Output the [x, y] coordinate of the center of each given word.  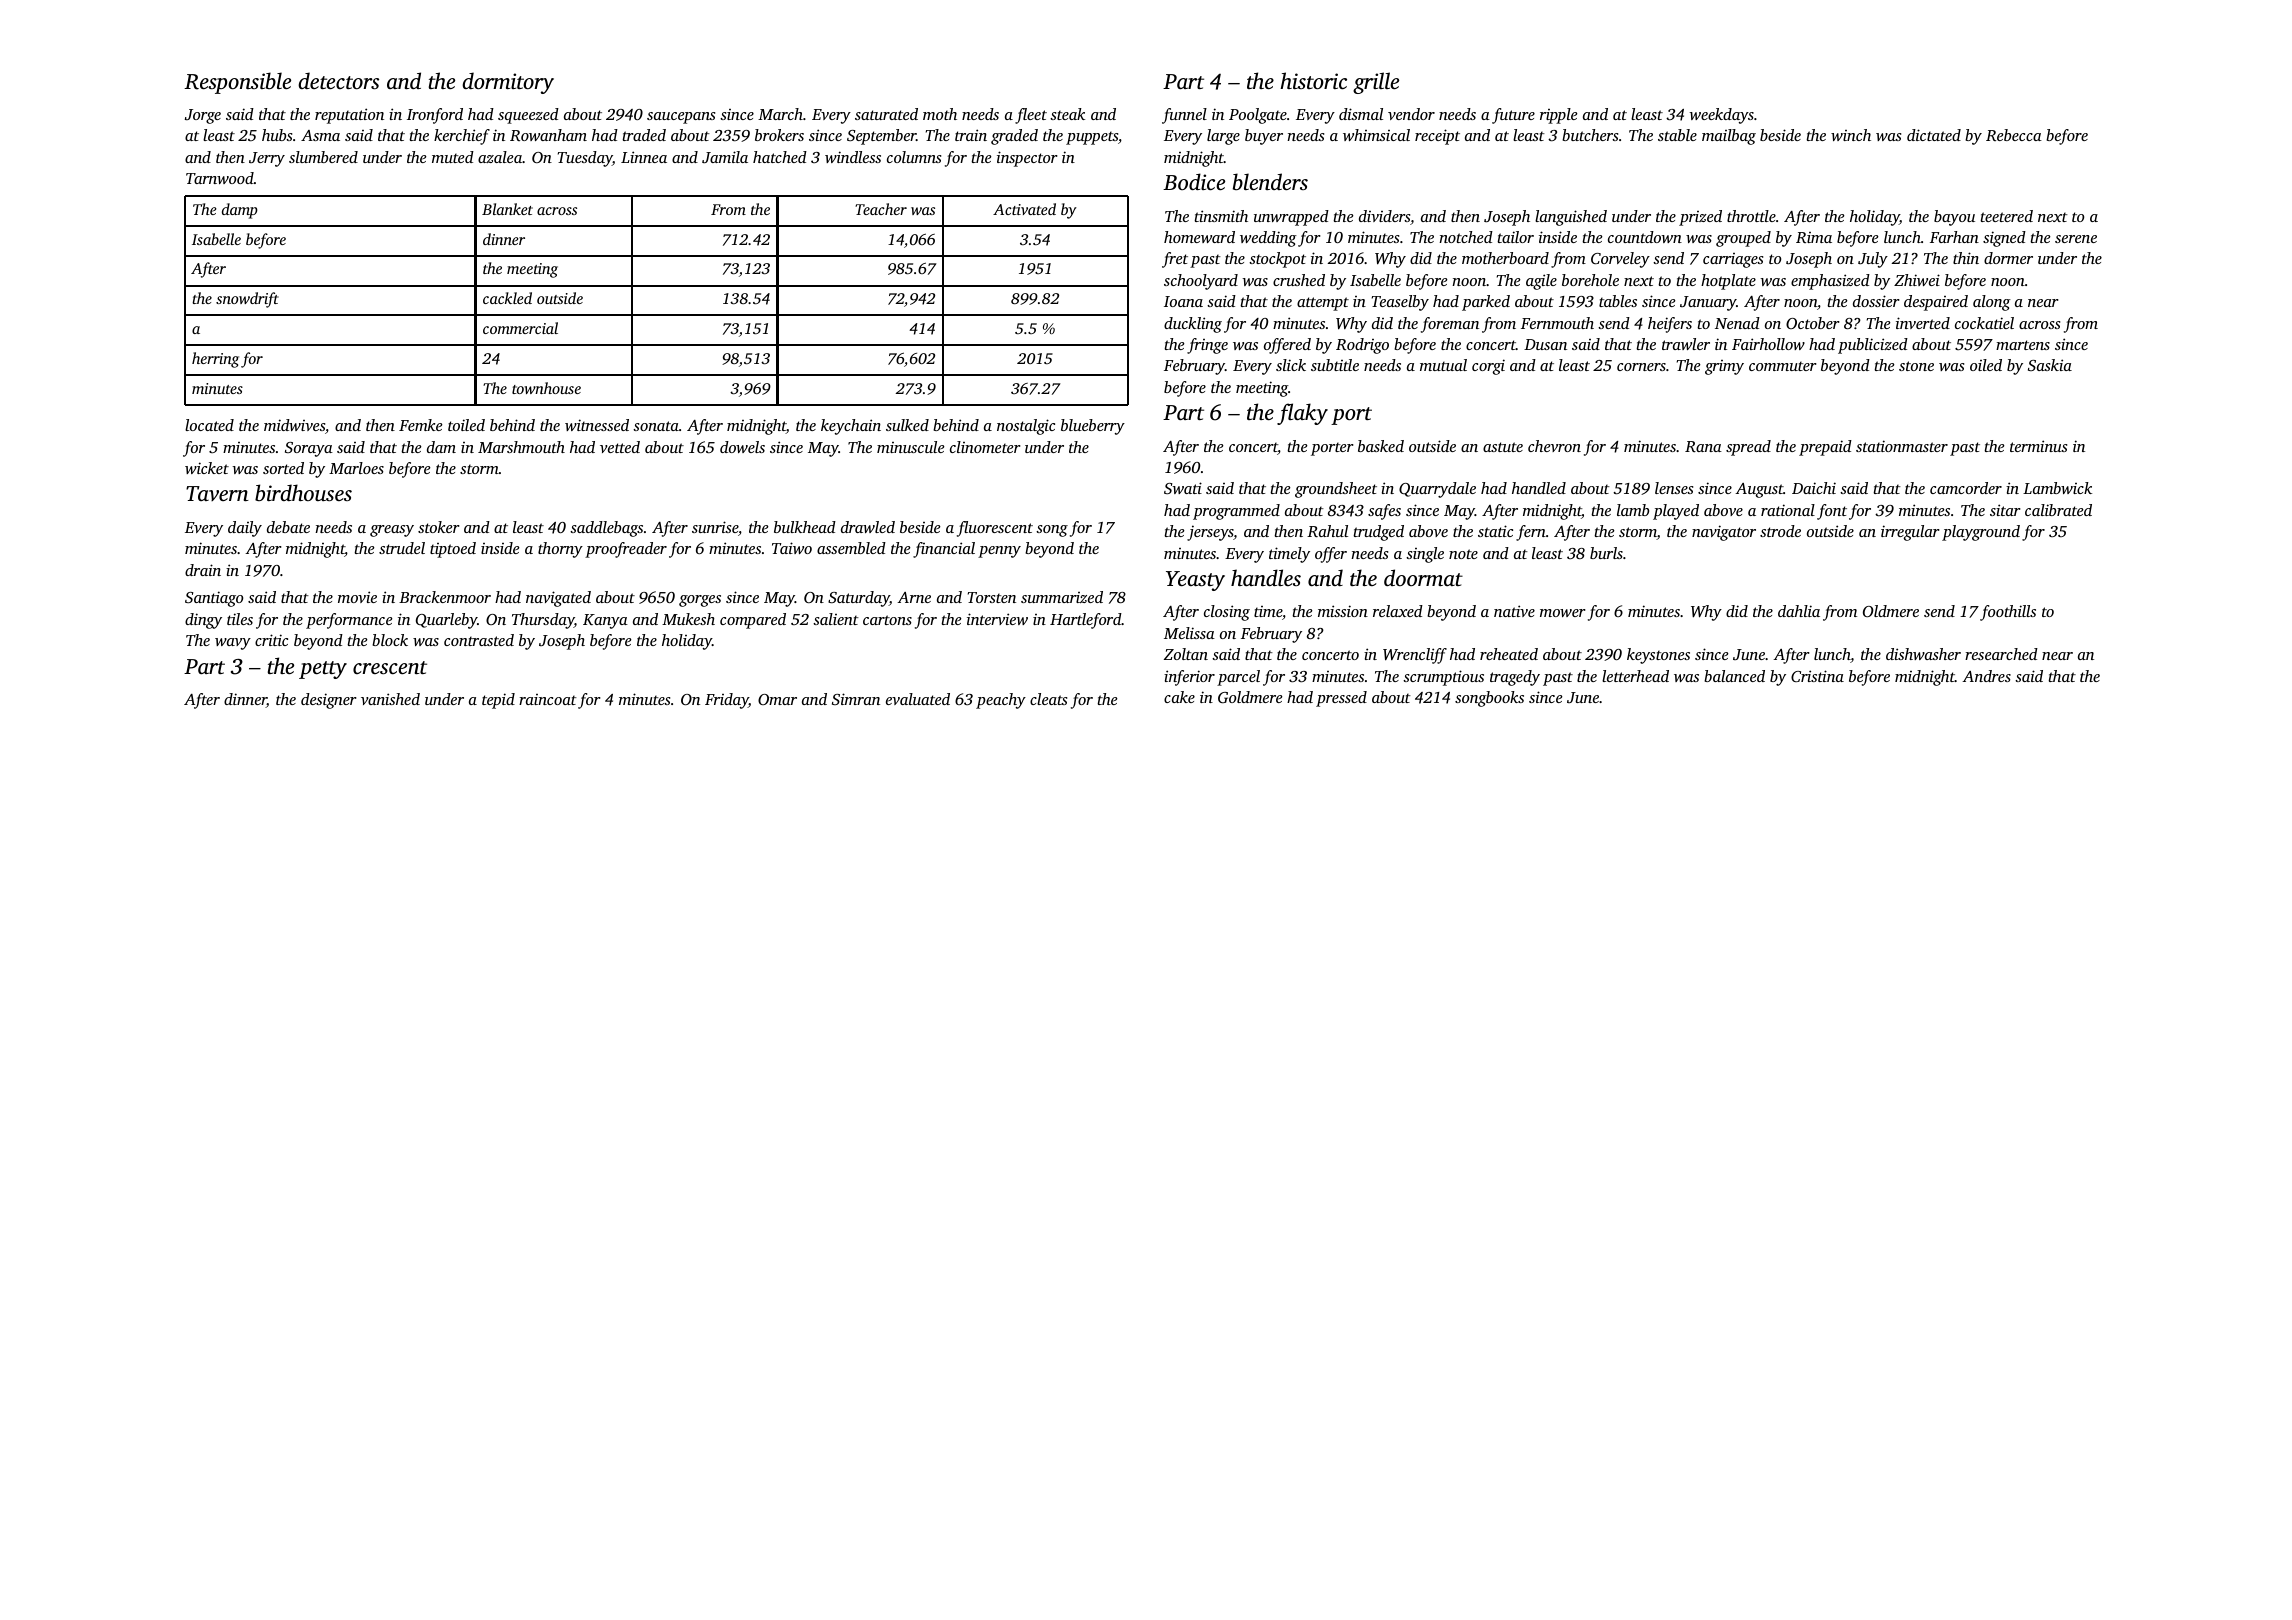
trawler [1686, 344]
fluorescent [995, 529]
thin [1966, 258]
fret [1175, 260]
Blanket [507, 209]
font [1832, 512]
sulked [907, 425]
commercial [520, 328]
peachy [1001, 701]
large [1223, 137]
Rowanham [548, 135]
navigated [558, 599]
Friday [727, 701]
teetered [2006, 216]
